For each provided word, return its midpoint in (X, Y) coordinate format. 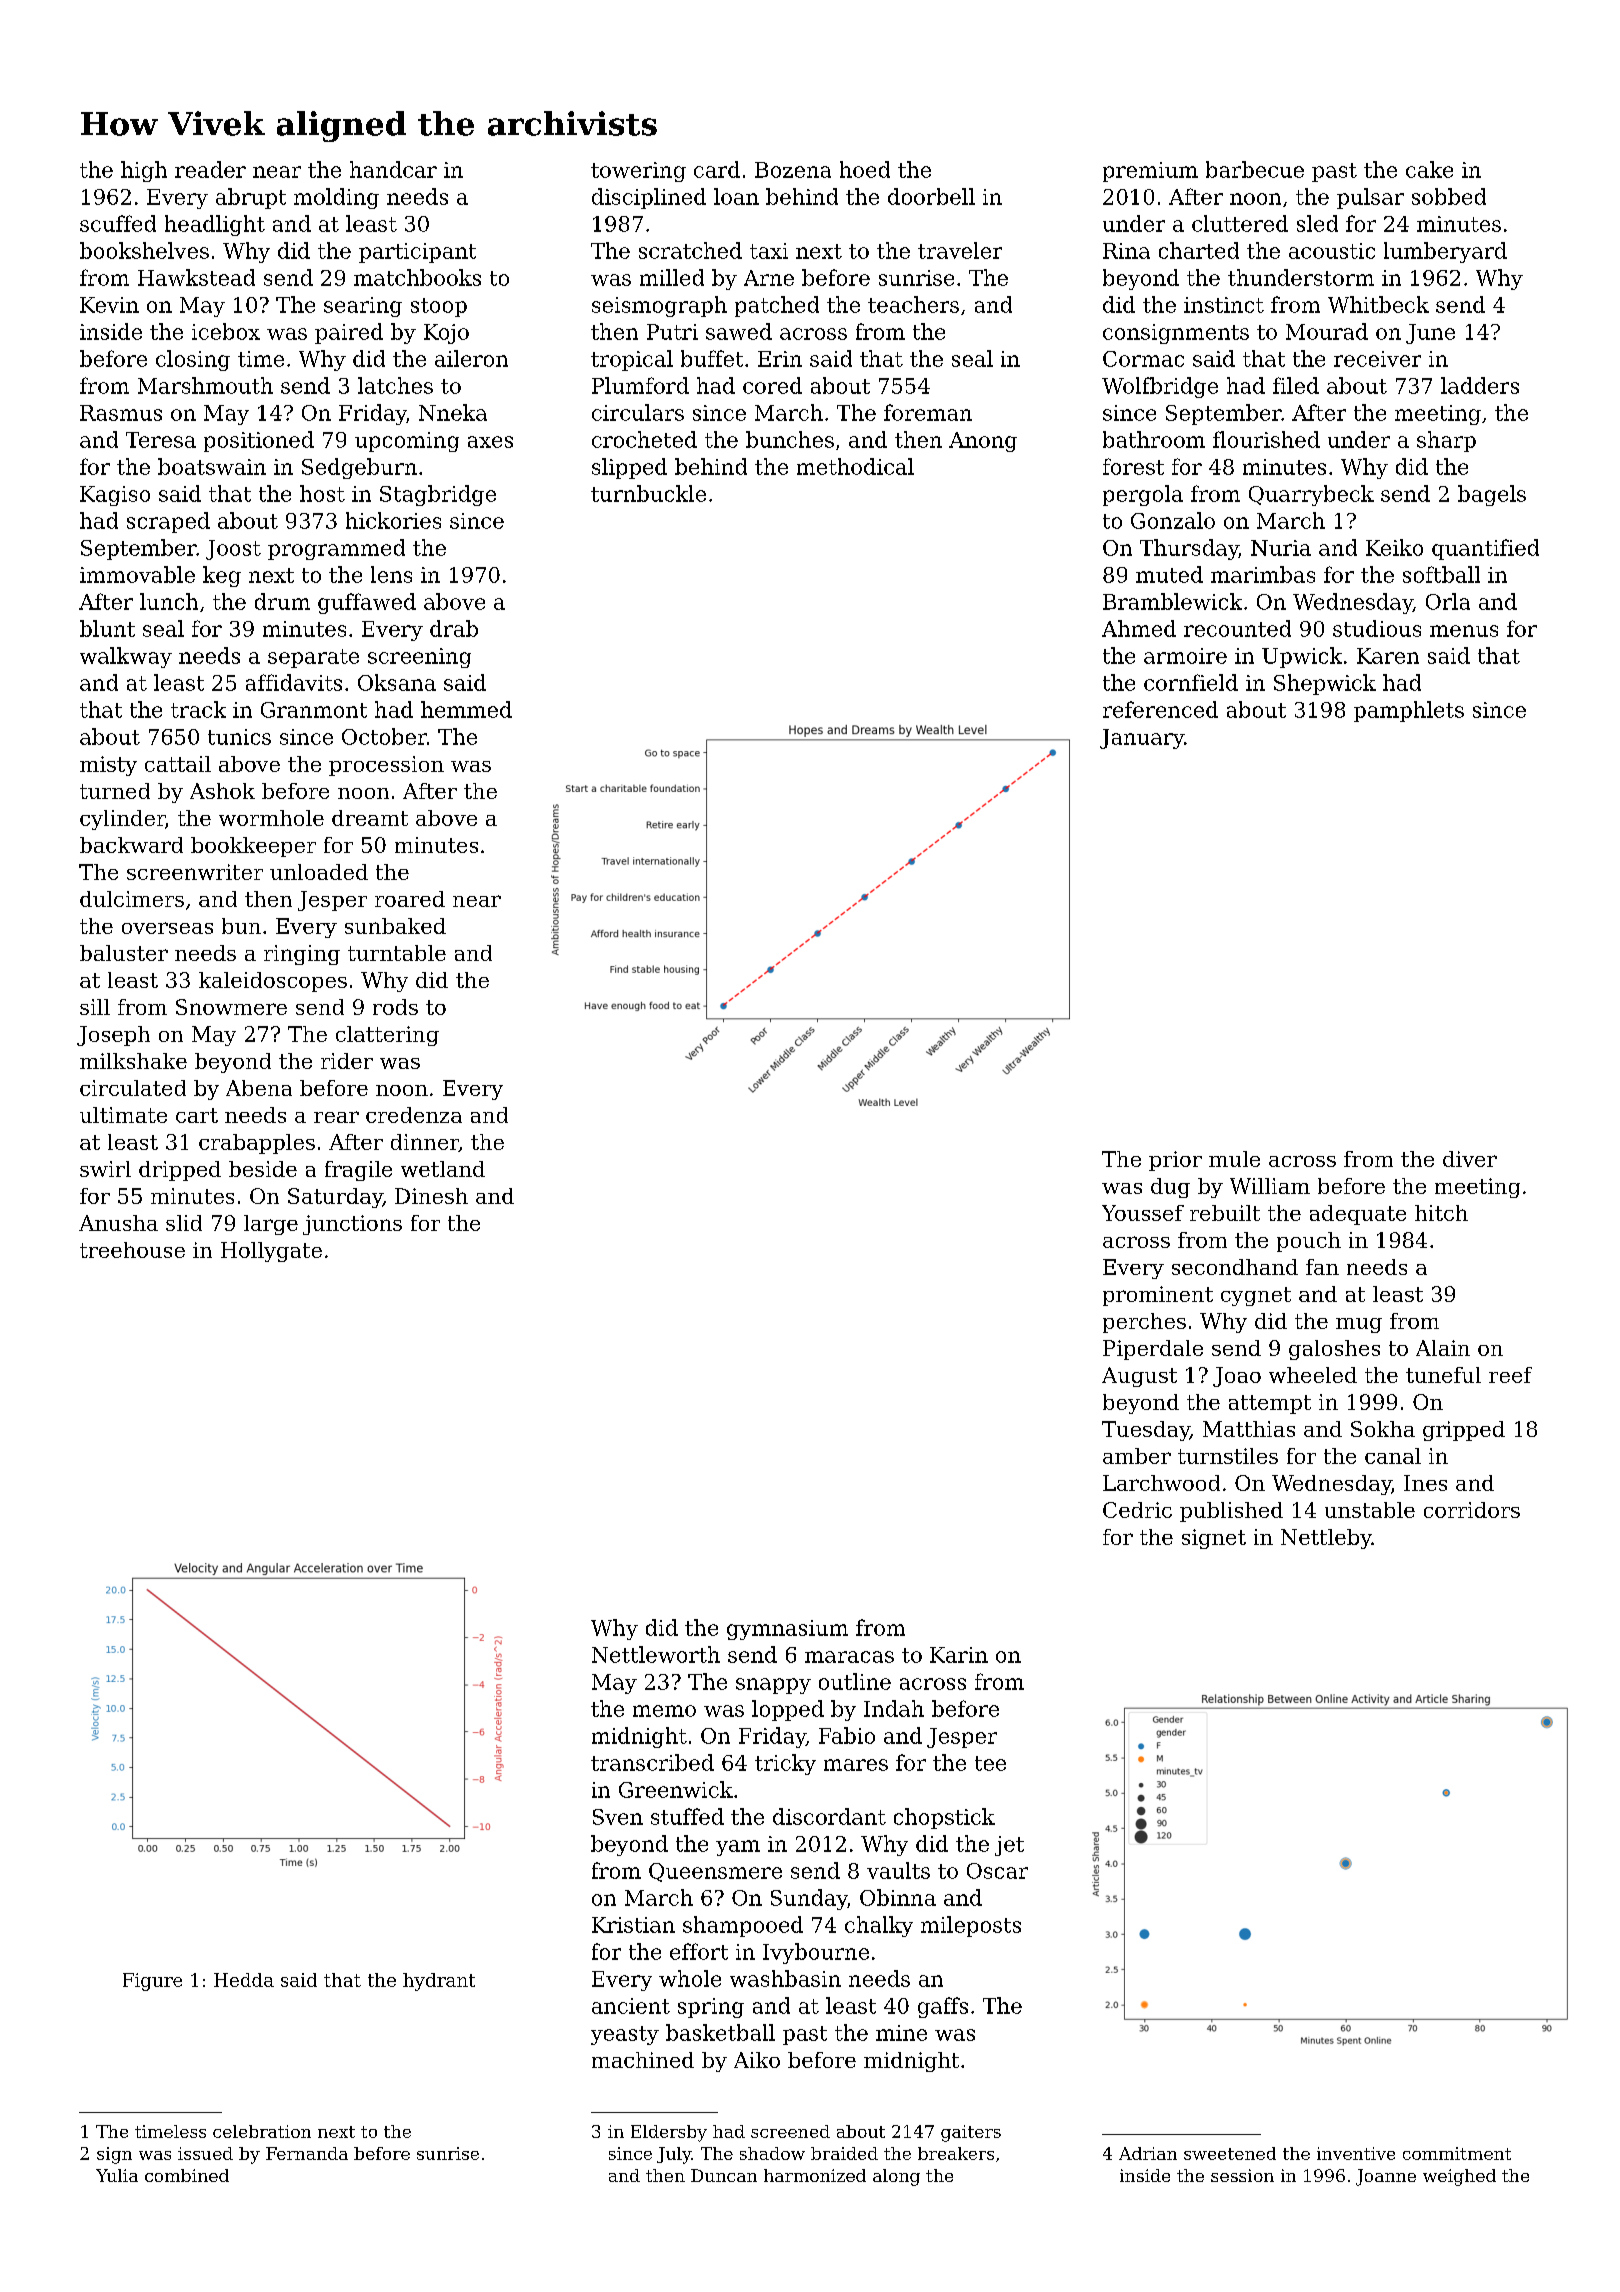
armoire (1185, 656)
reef (1510, 1375)
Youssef (1143, 1213)
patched (777, 306)
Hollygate (271, 1252)
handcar (393, 169)
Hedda (244, 1980)
